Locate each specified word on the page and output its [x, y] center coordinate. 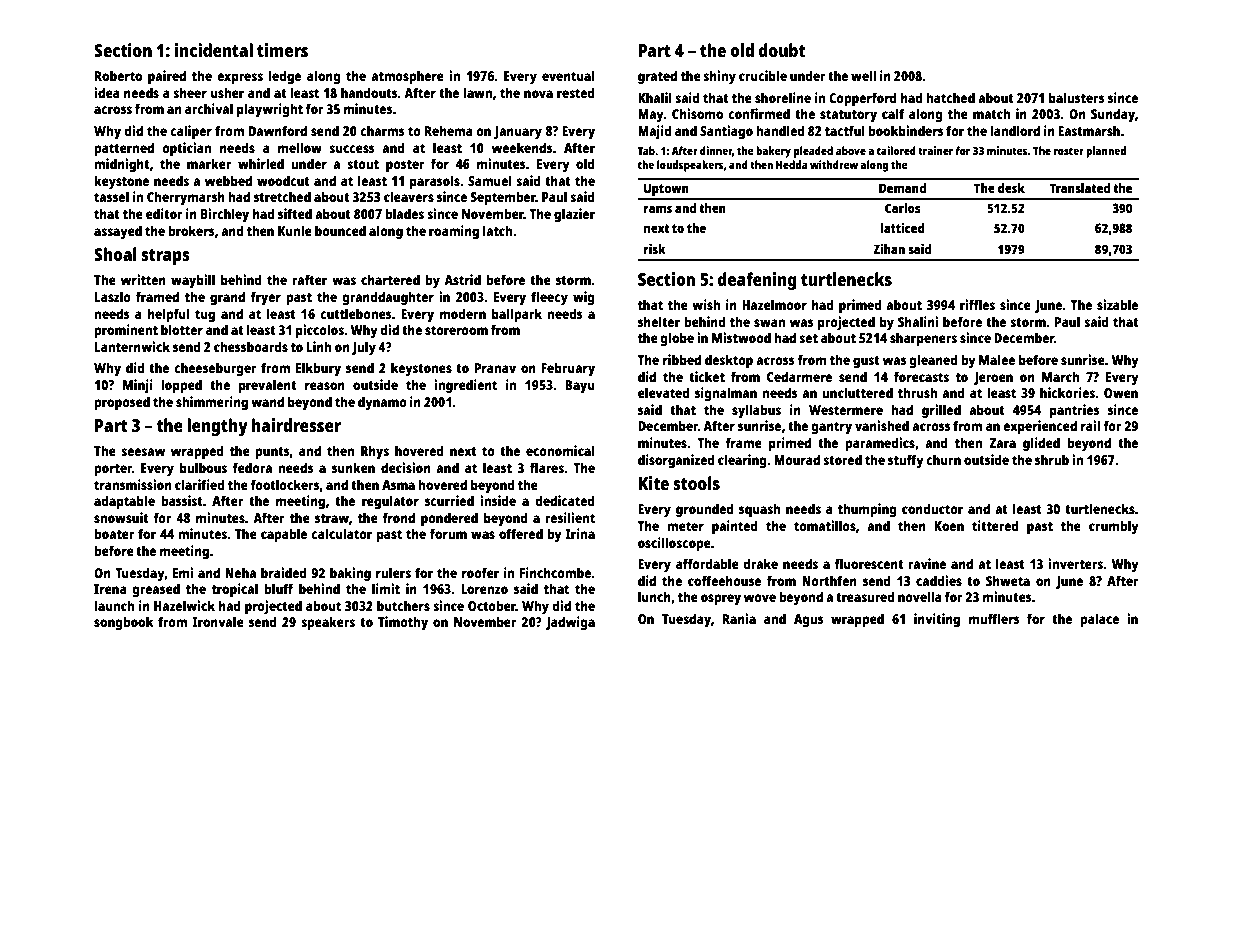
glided [1041, 444]
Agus [808, 620]
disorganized [676, 461]
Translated [1080, 188]
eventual [568, 75]
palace [1099, 620]
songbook [123, 623]
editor [164, 213]
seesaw [143, 452]
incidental [214, 50]
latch [497, 230]
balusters [1076, 97]
